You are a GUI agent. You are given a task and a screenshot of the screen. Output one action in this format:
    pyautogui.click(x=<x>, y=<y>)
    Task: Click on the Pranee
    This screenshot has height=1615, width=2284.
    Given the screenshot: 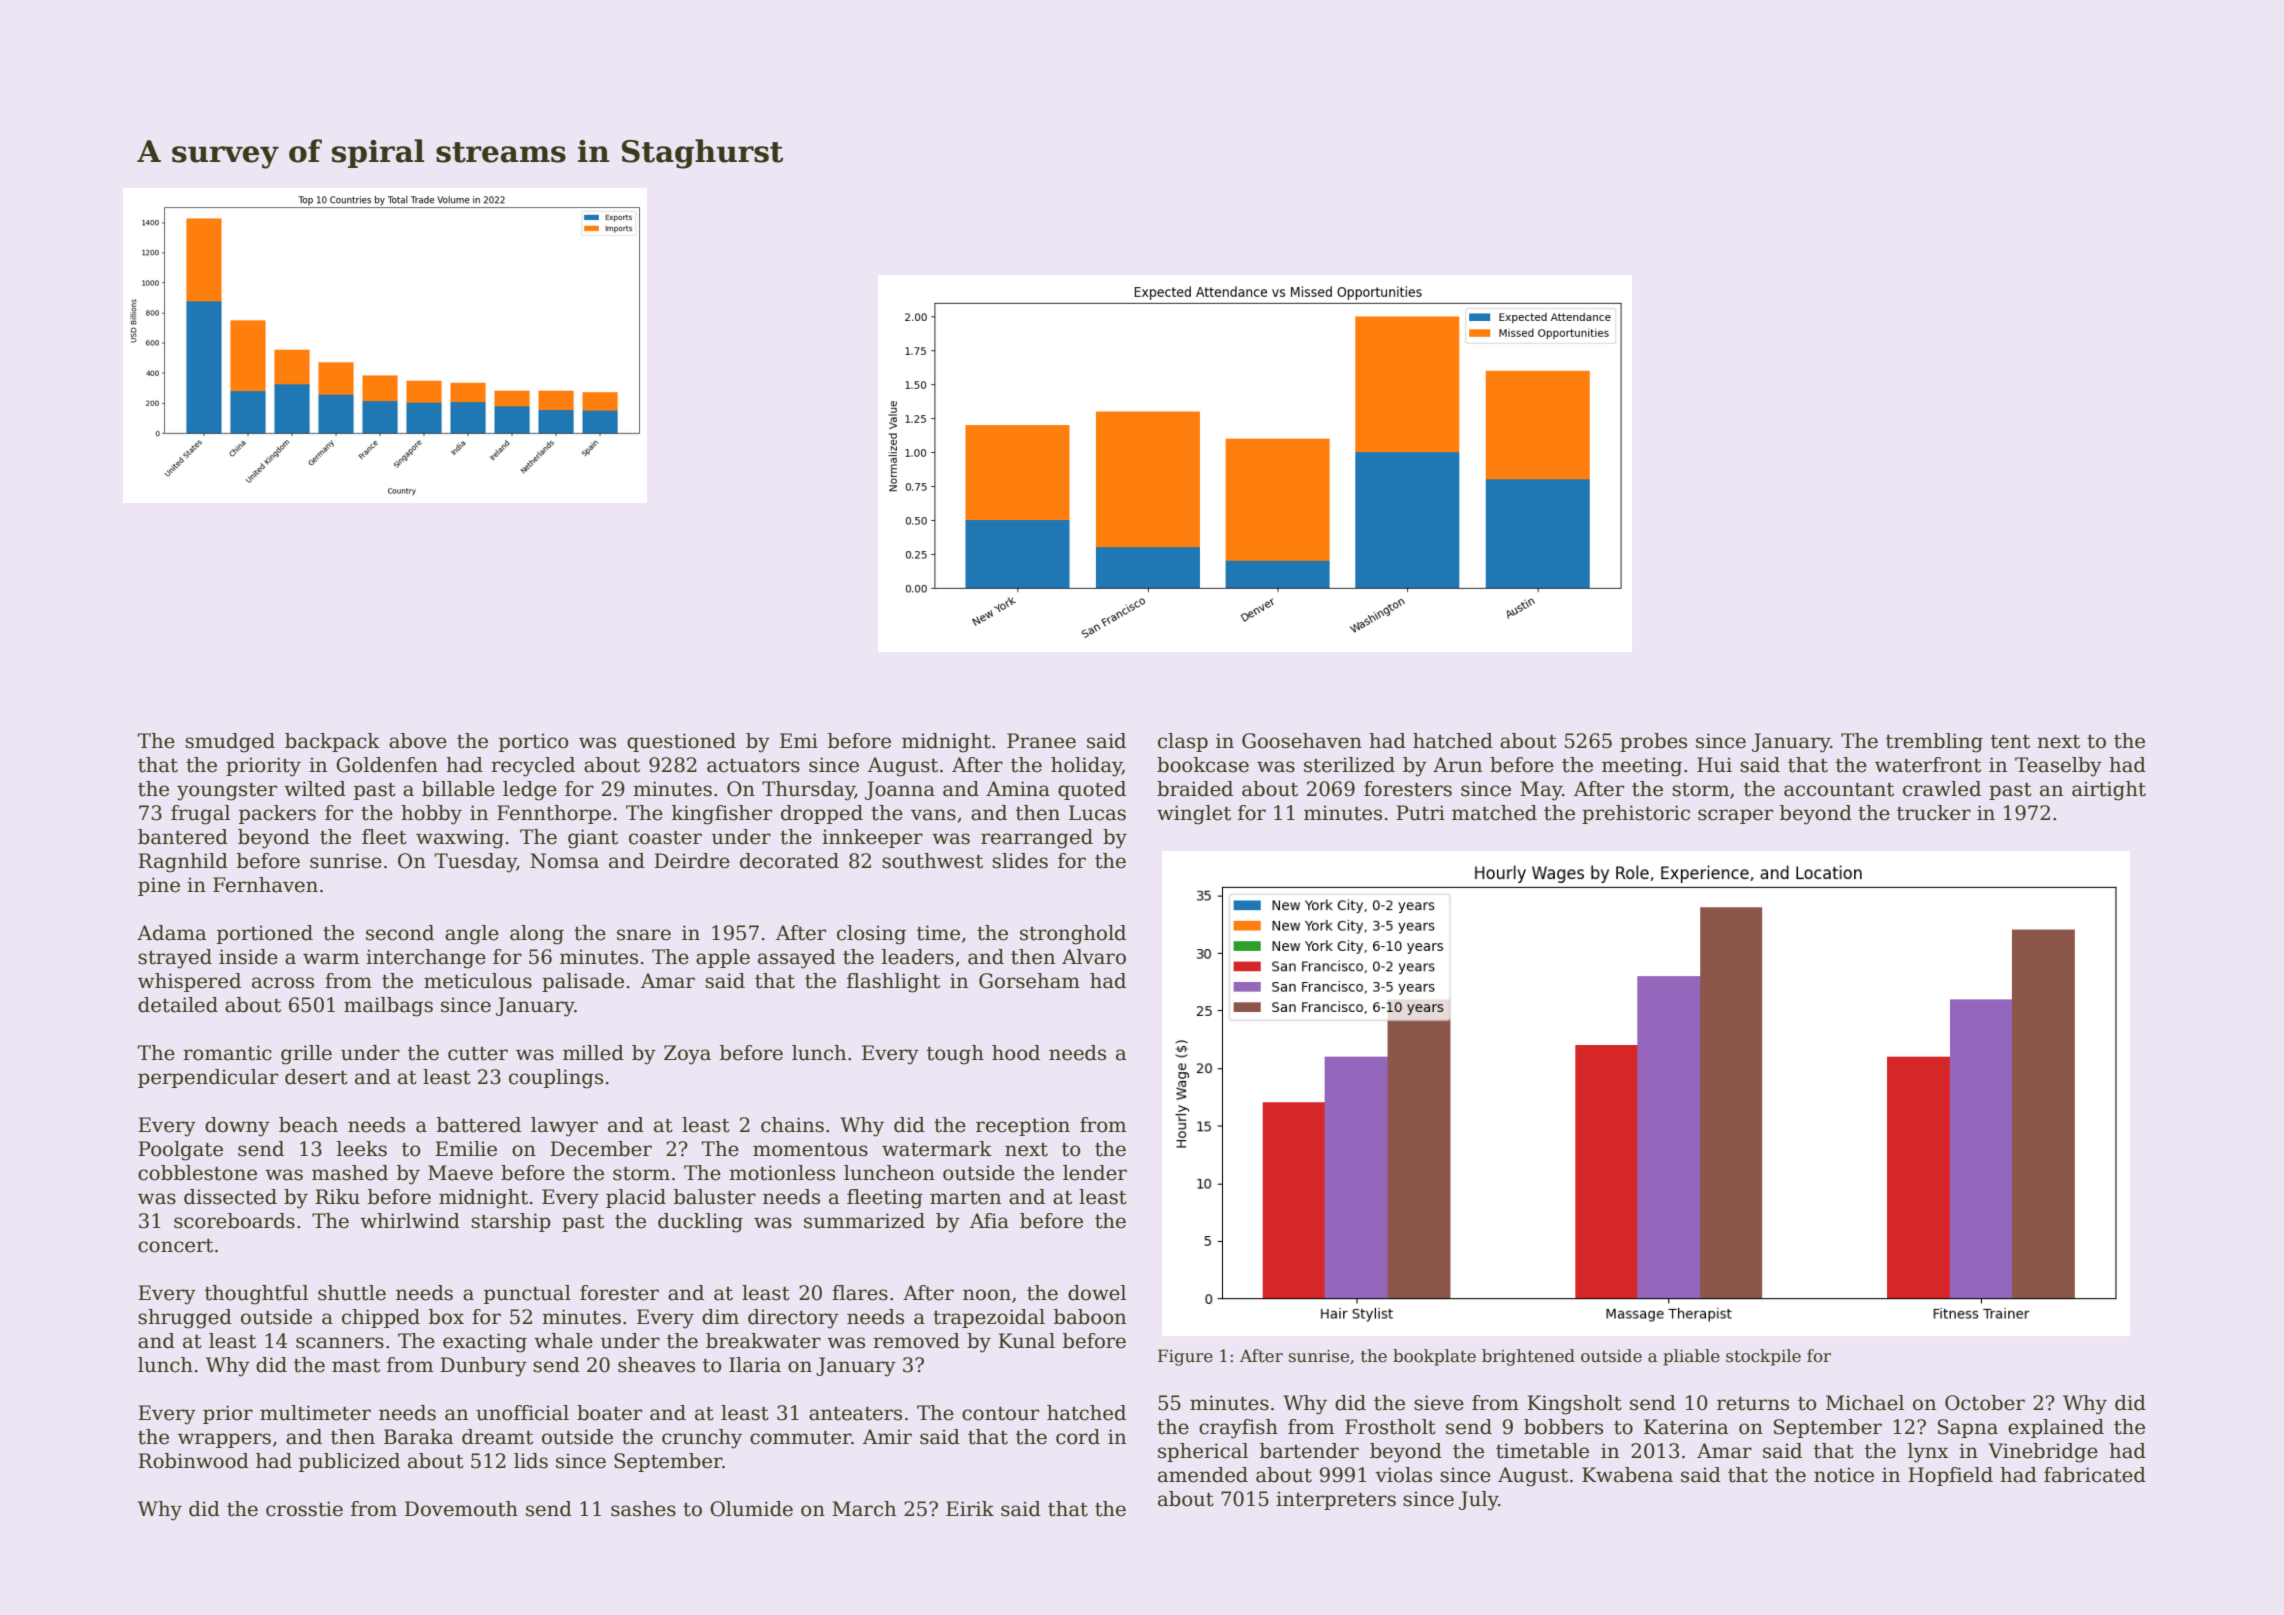 What is the action you would take?
    pyautogui.click(x=1041, y=741)
